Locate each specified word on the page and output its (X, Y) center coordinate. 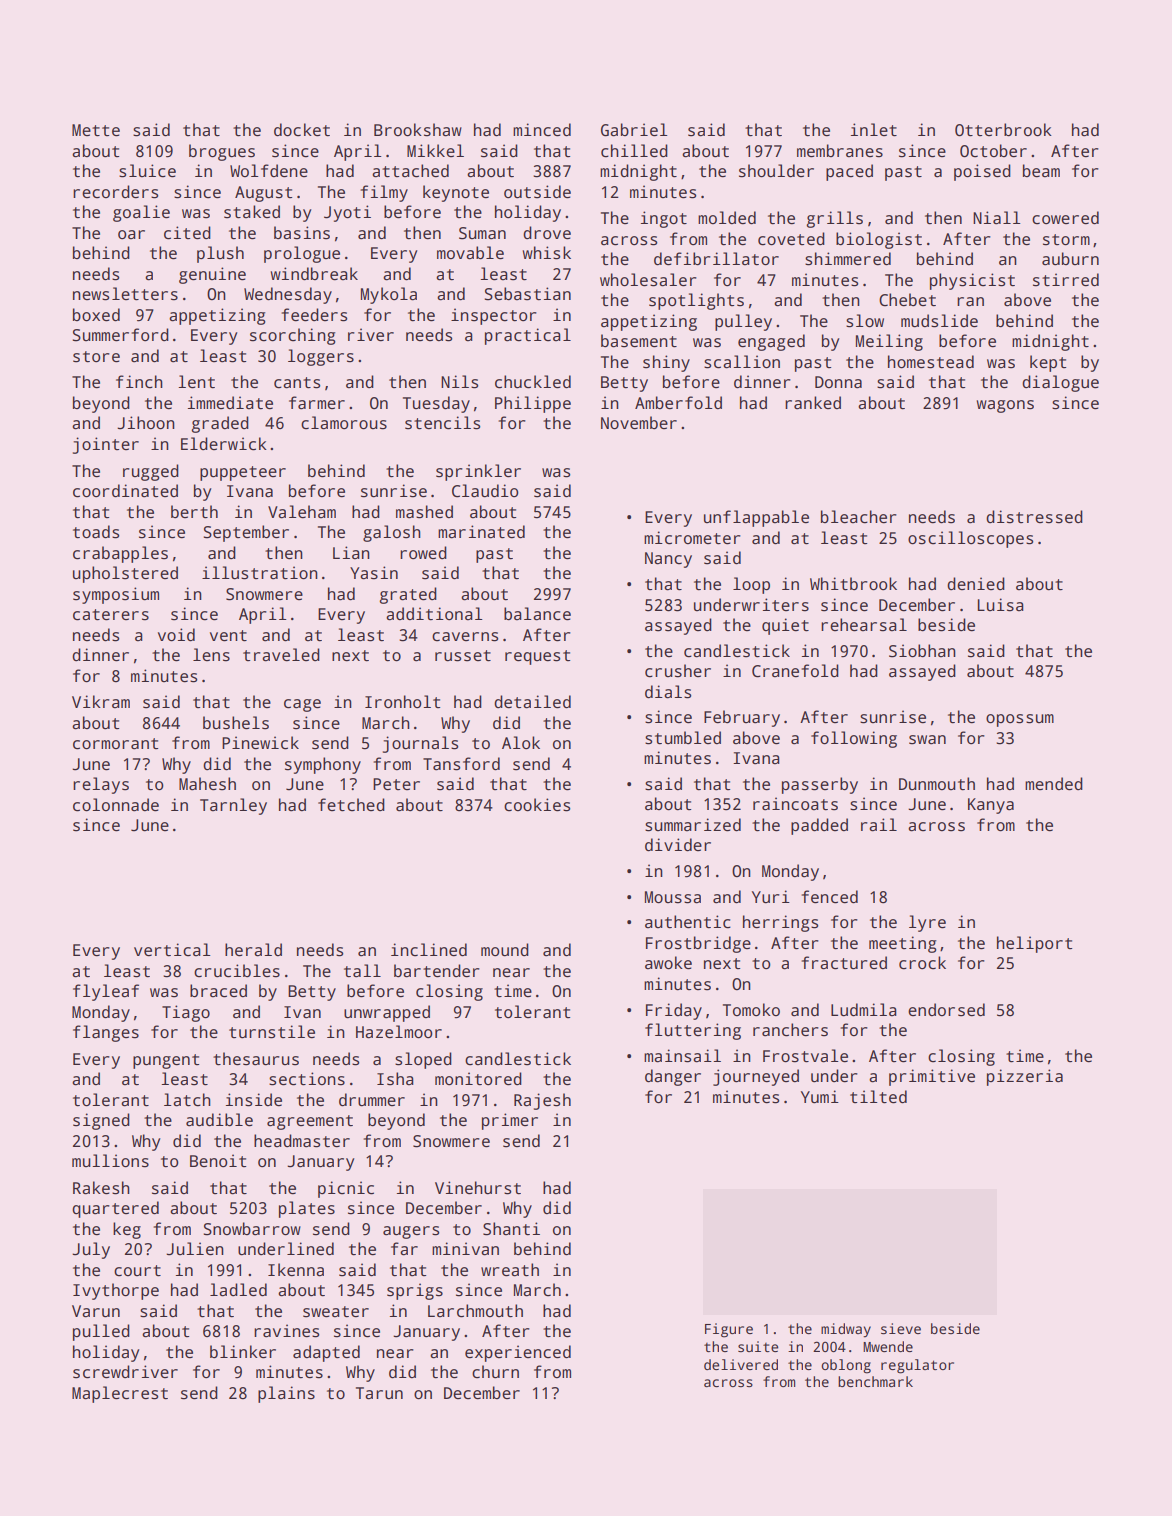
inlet (874, 130)
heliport (1034, 944)
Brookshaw (418, 130)
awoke (668, 963)
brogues (222, 152)
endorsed (946, 1010)
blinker (243, 1352)
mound (505, 950)
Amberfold (678, 403)
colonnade (116, 805)
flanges (106, 1033)
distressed (1034, 517)
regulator (917, 1366)
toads (96, 532)
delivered (741, 1364)
